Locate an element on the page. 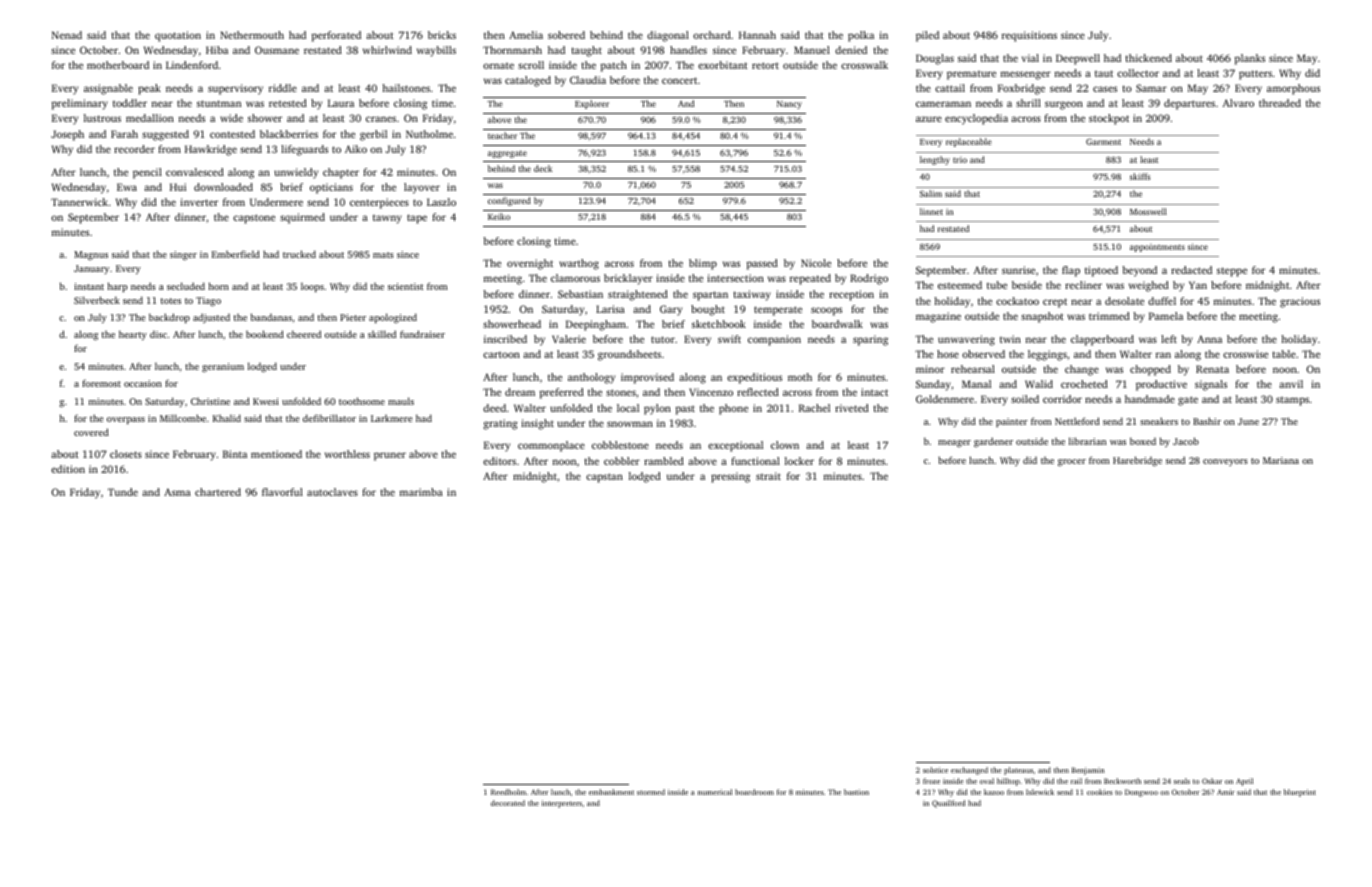 The height and width of the page is (887, 1372). decorated is located at coordinates (508, 803).
